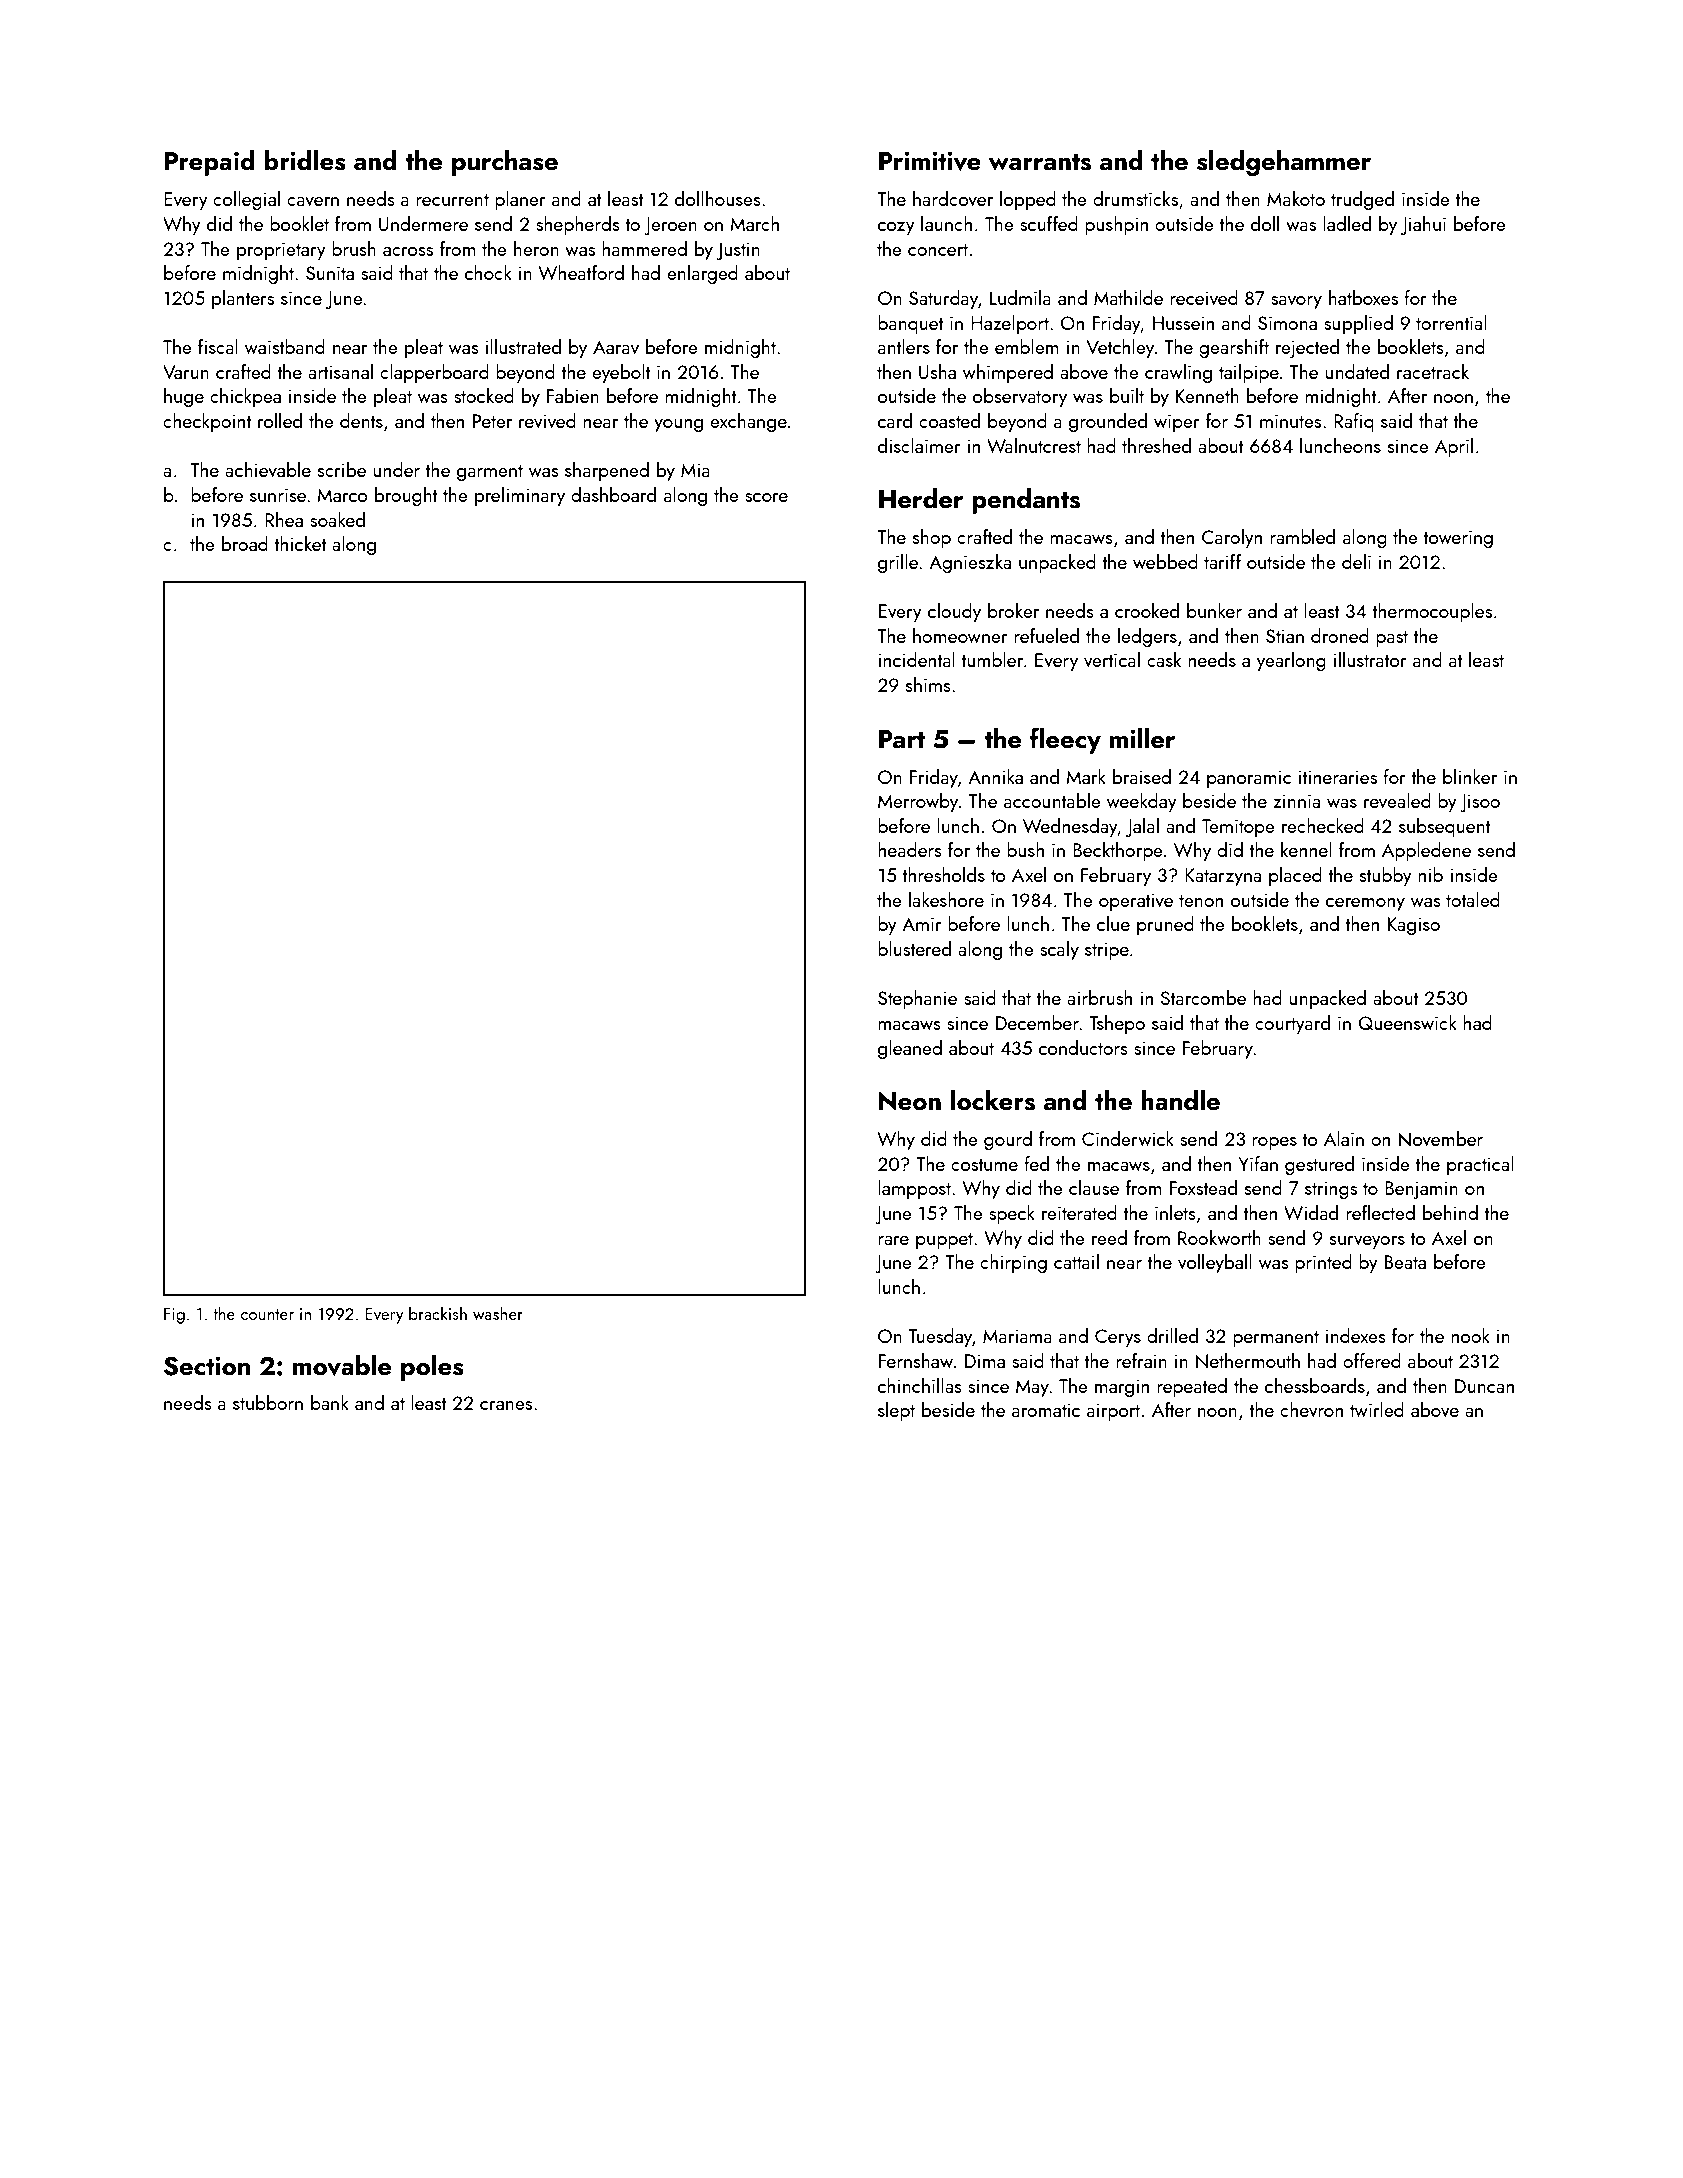  Describe the element at coordinates (1292, 1024) in the screenshot. I see `courtyard` at that location.
